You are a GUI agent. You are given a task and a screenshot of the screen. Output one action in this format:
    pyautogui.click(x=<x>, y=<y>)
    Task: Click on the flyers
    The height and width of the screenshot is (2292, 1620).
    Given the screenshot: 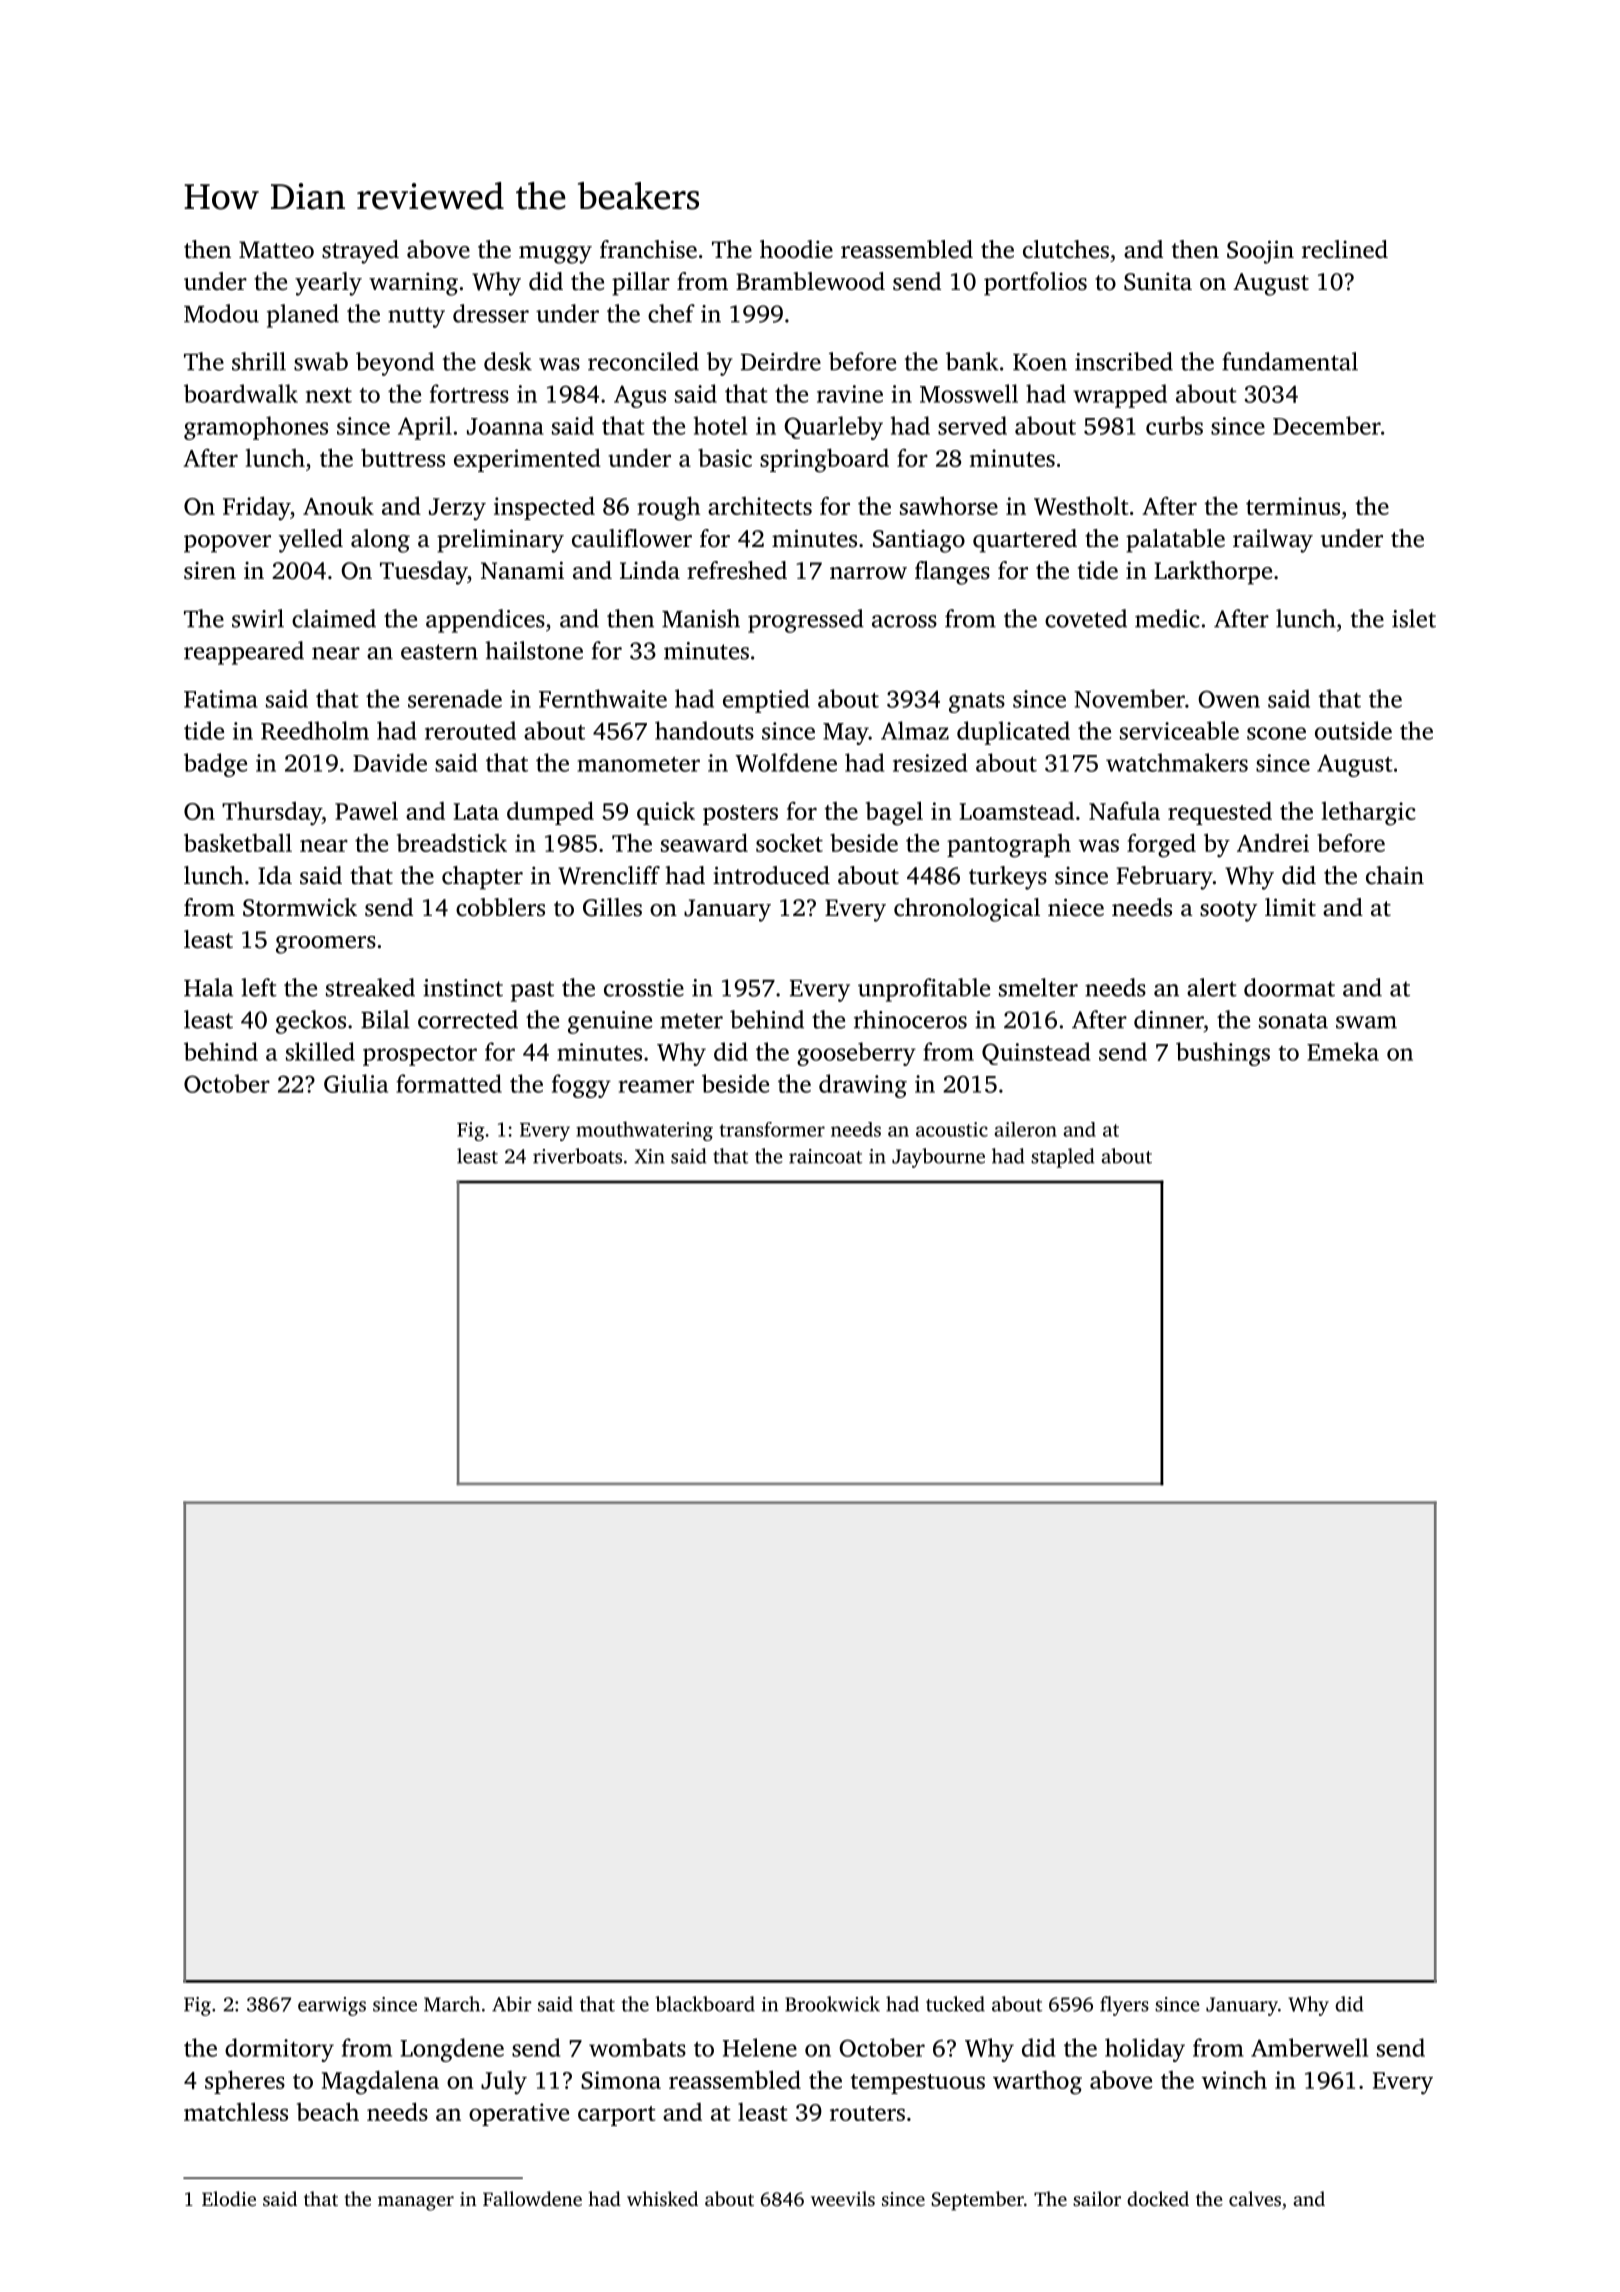 What is the action you would take?
    pyautogui.click(x=1124, y=2006)
